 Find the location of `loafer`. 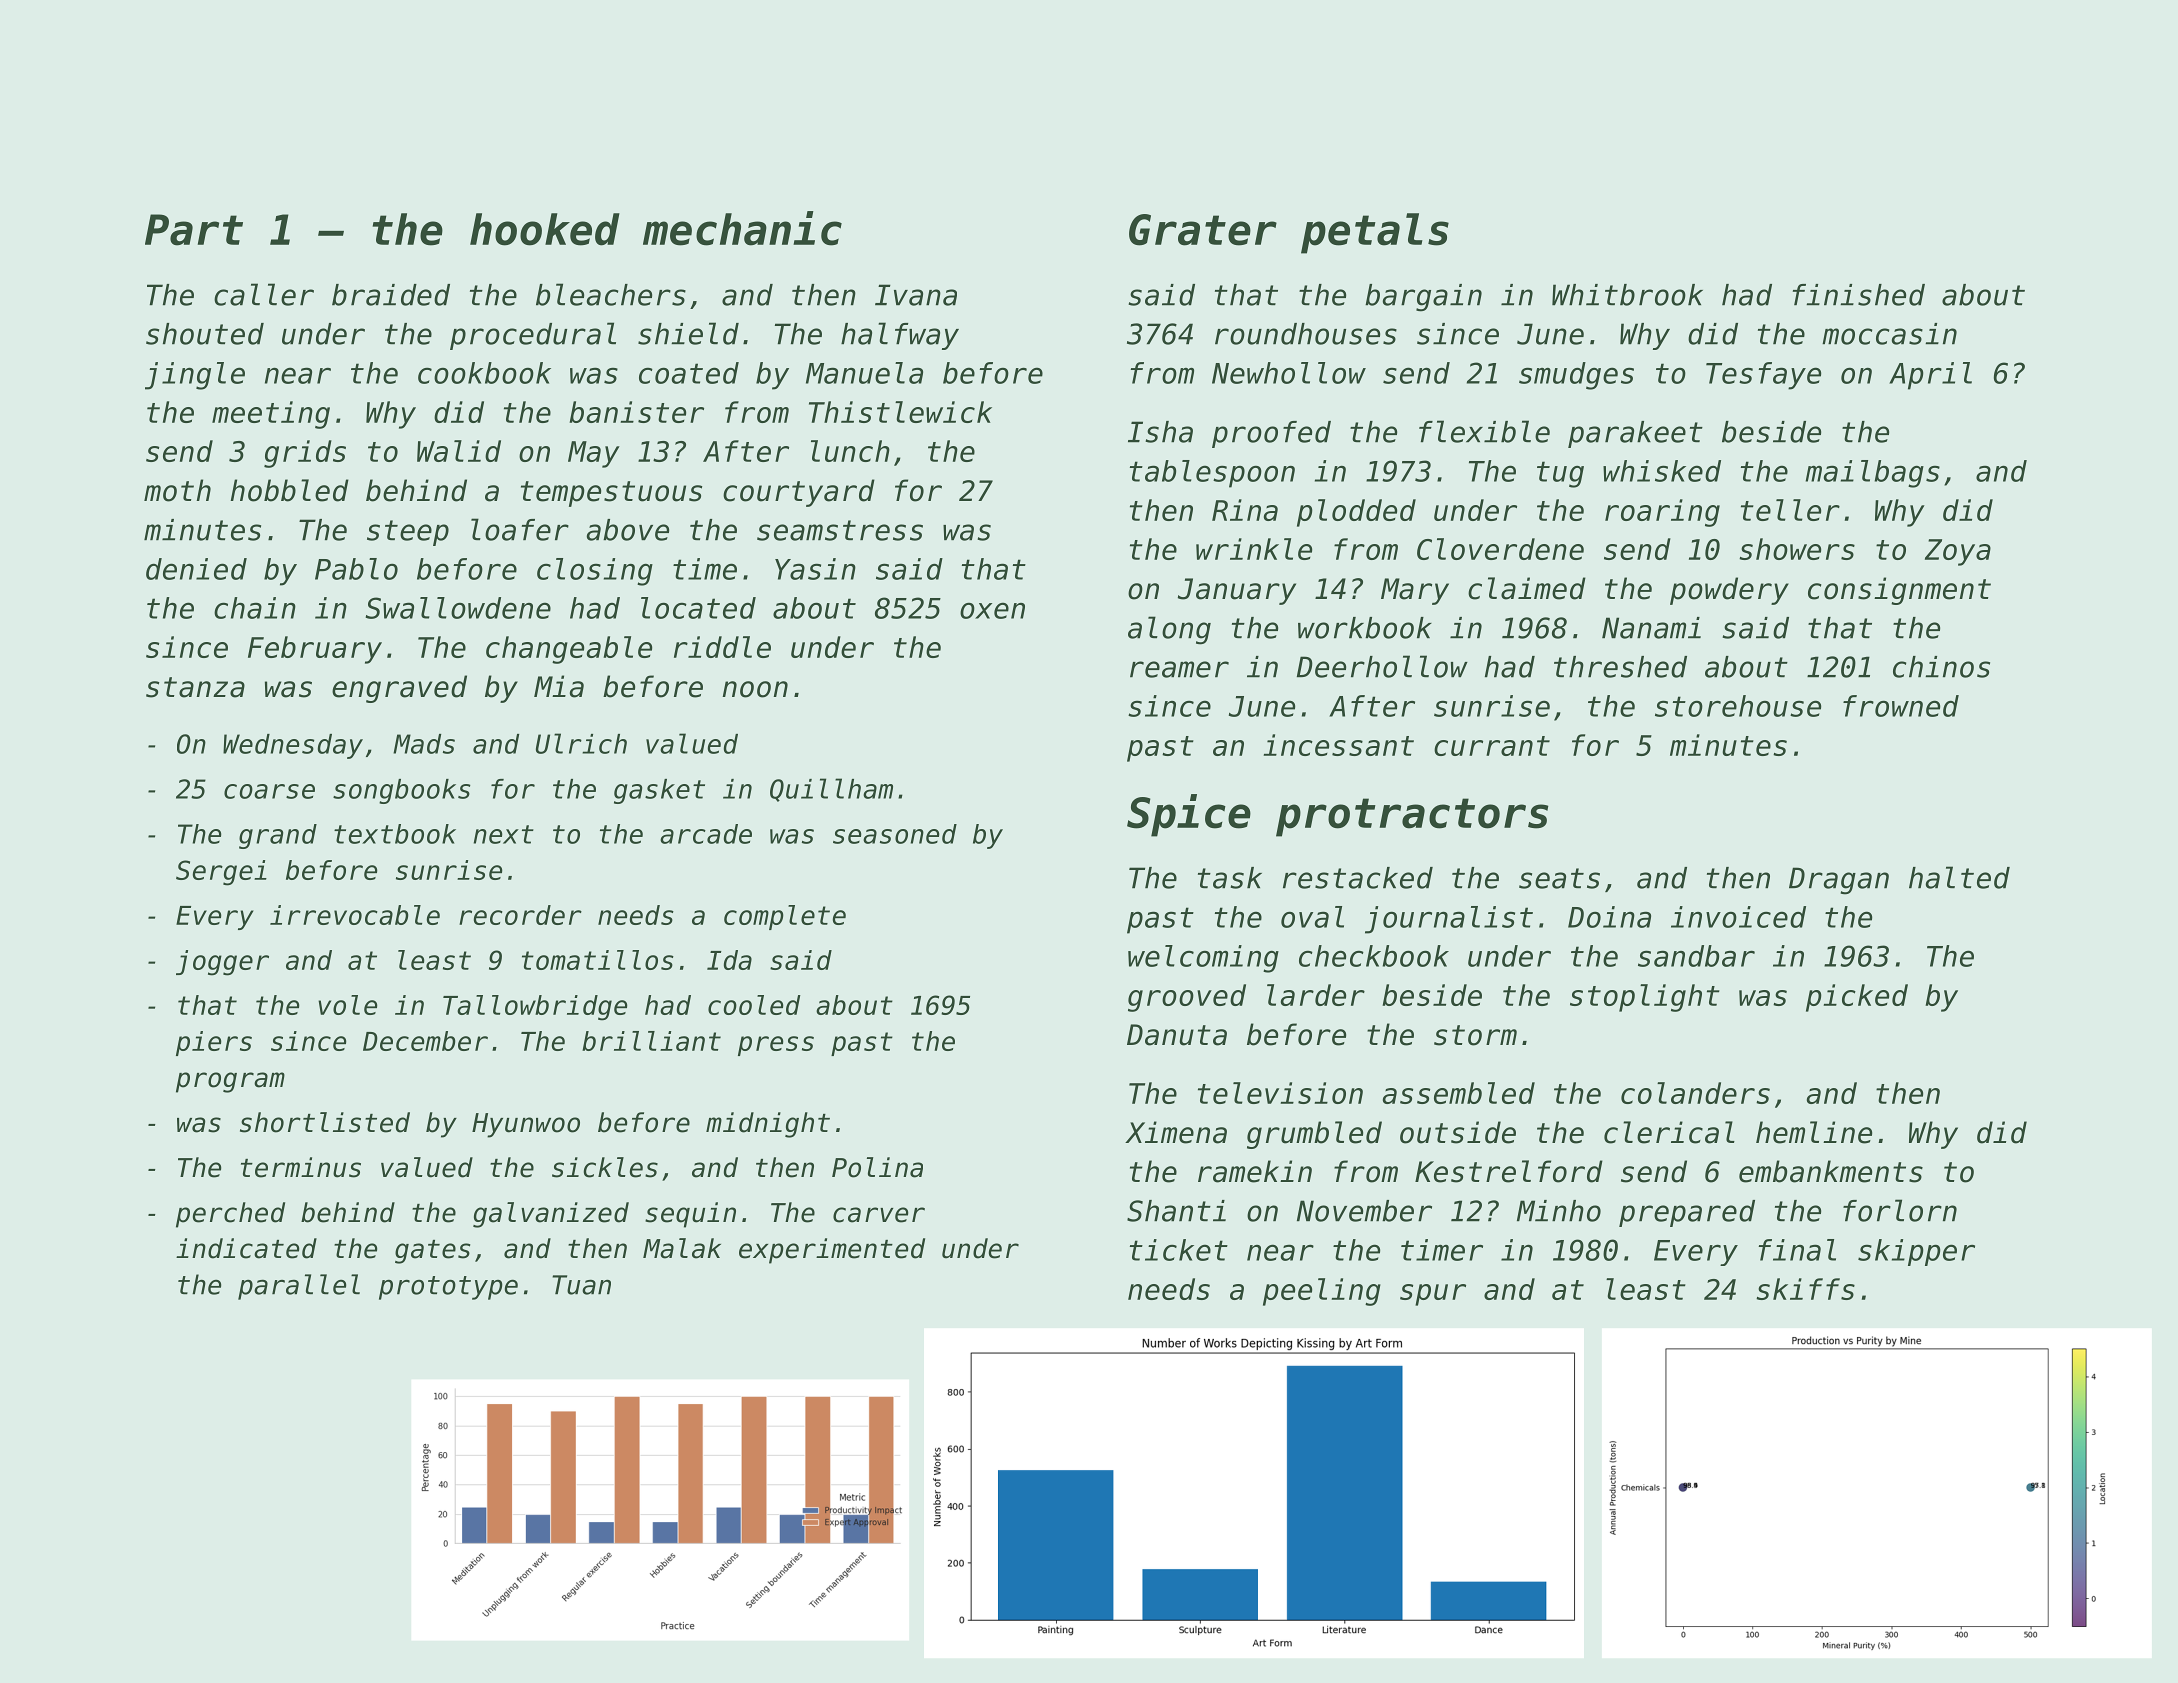

loafer is located at coordinates (520, 529).
